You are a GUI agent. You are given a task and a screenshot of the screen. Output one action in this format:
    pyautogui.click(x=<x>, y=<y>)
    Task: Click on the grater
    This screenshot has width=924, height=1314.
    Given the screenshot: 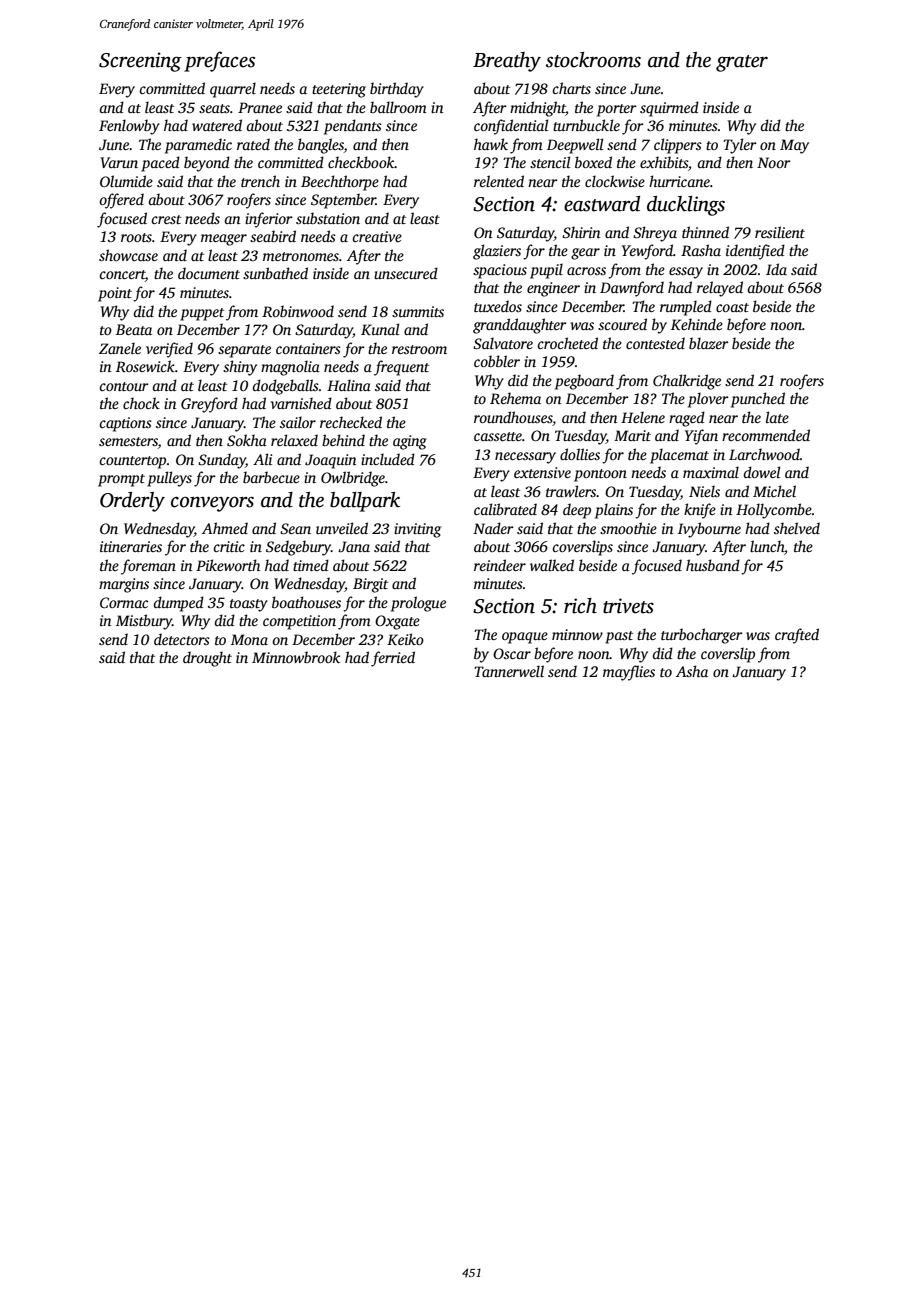 What is the action you would take?
    pyautogui.click(x=742, y=63)
